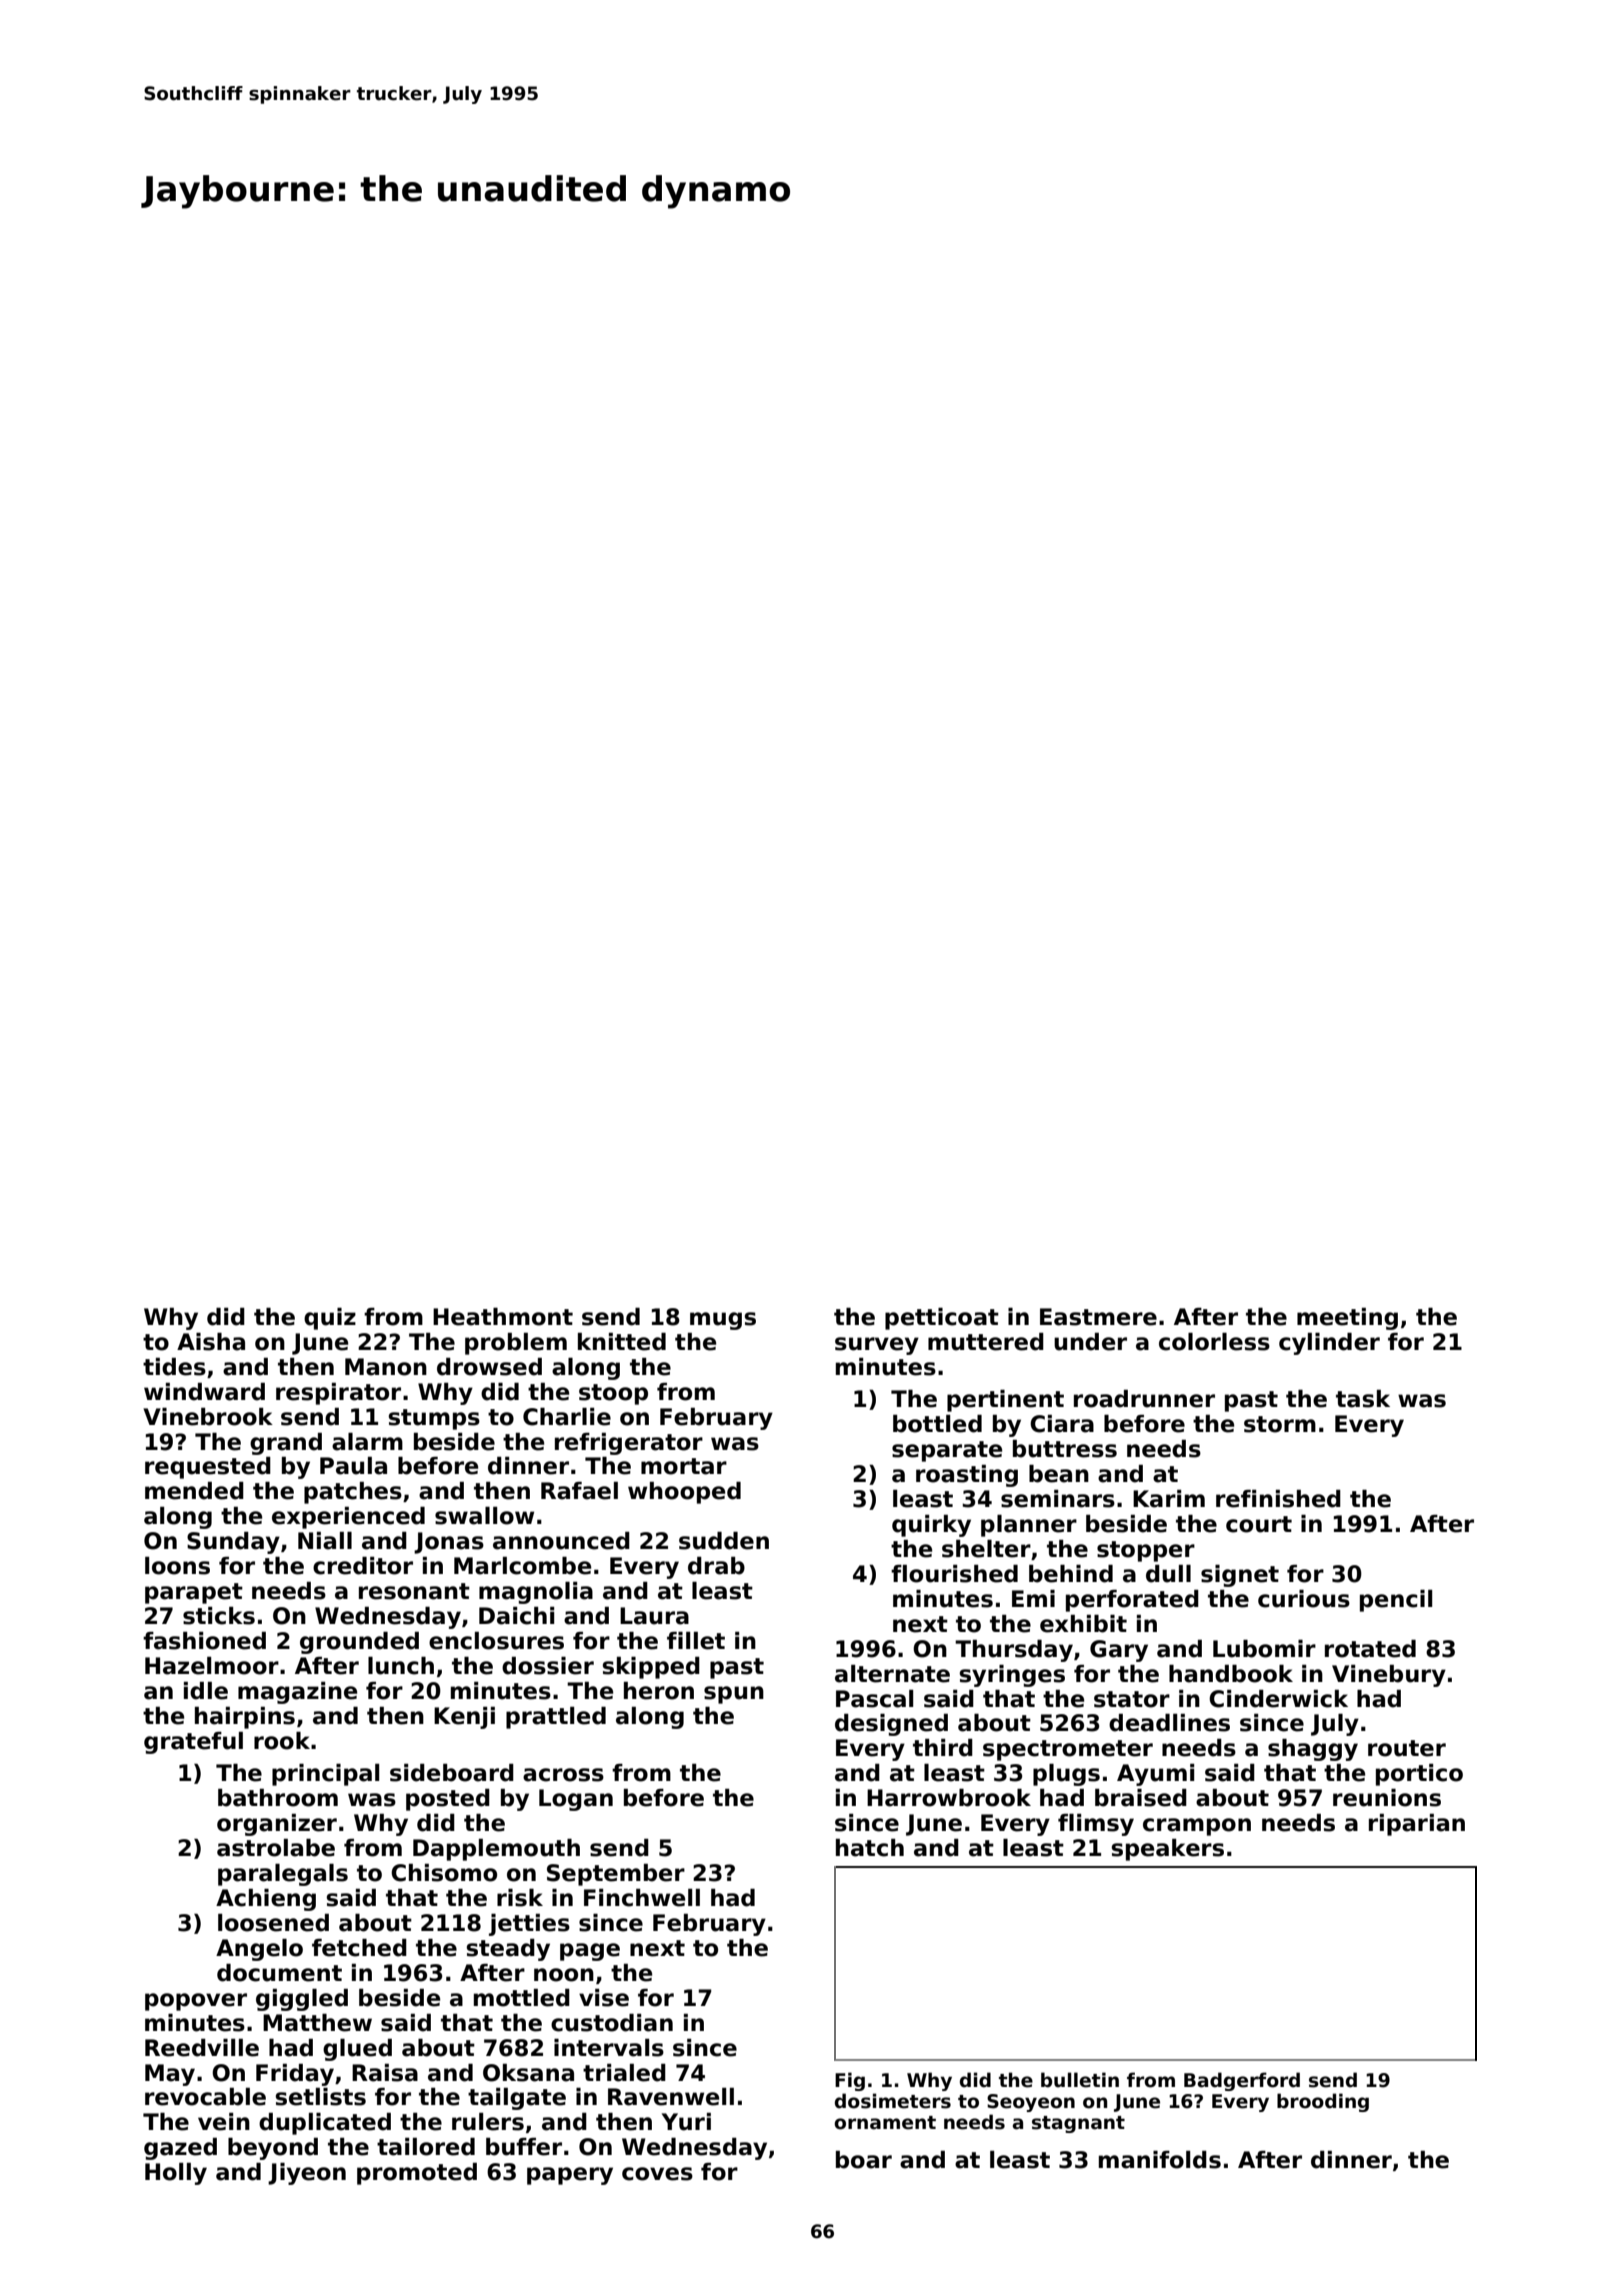  Describe the element at coordinates (1417, 1825) in the document. I see `riparian` at that location.
